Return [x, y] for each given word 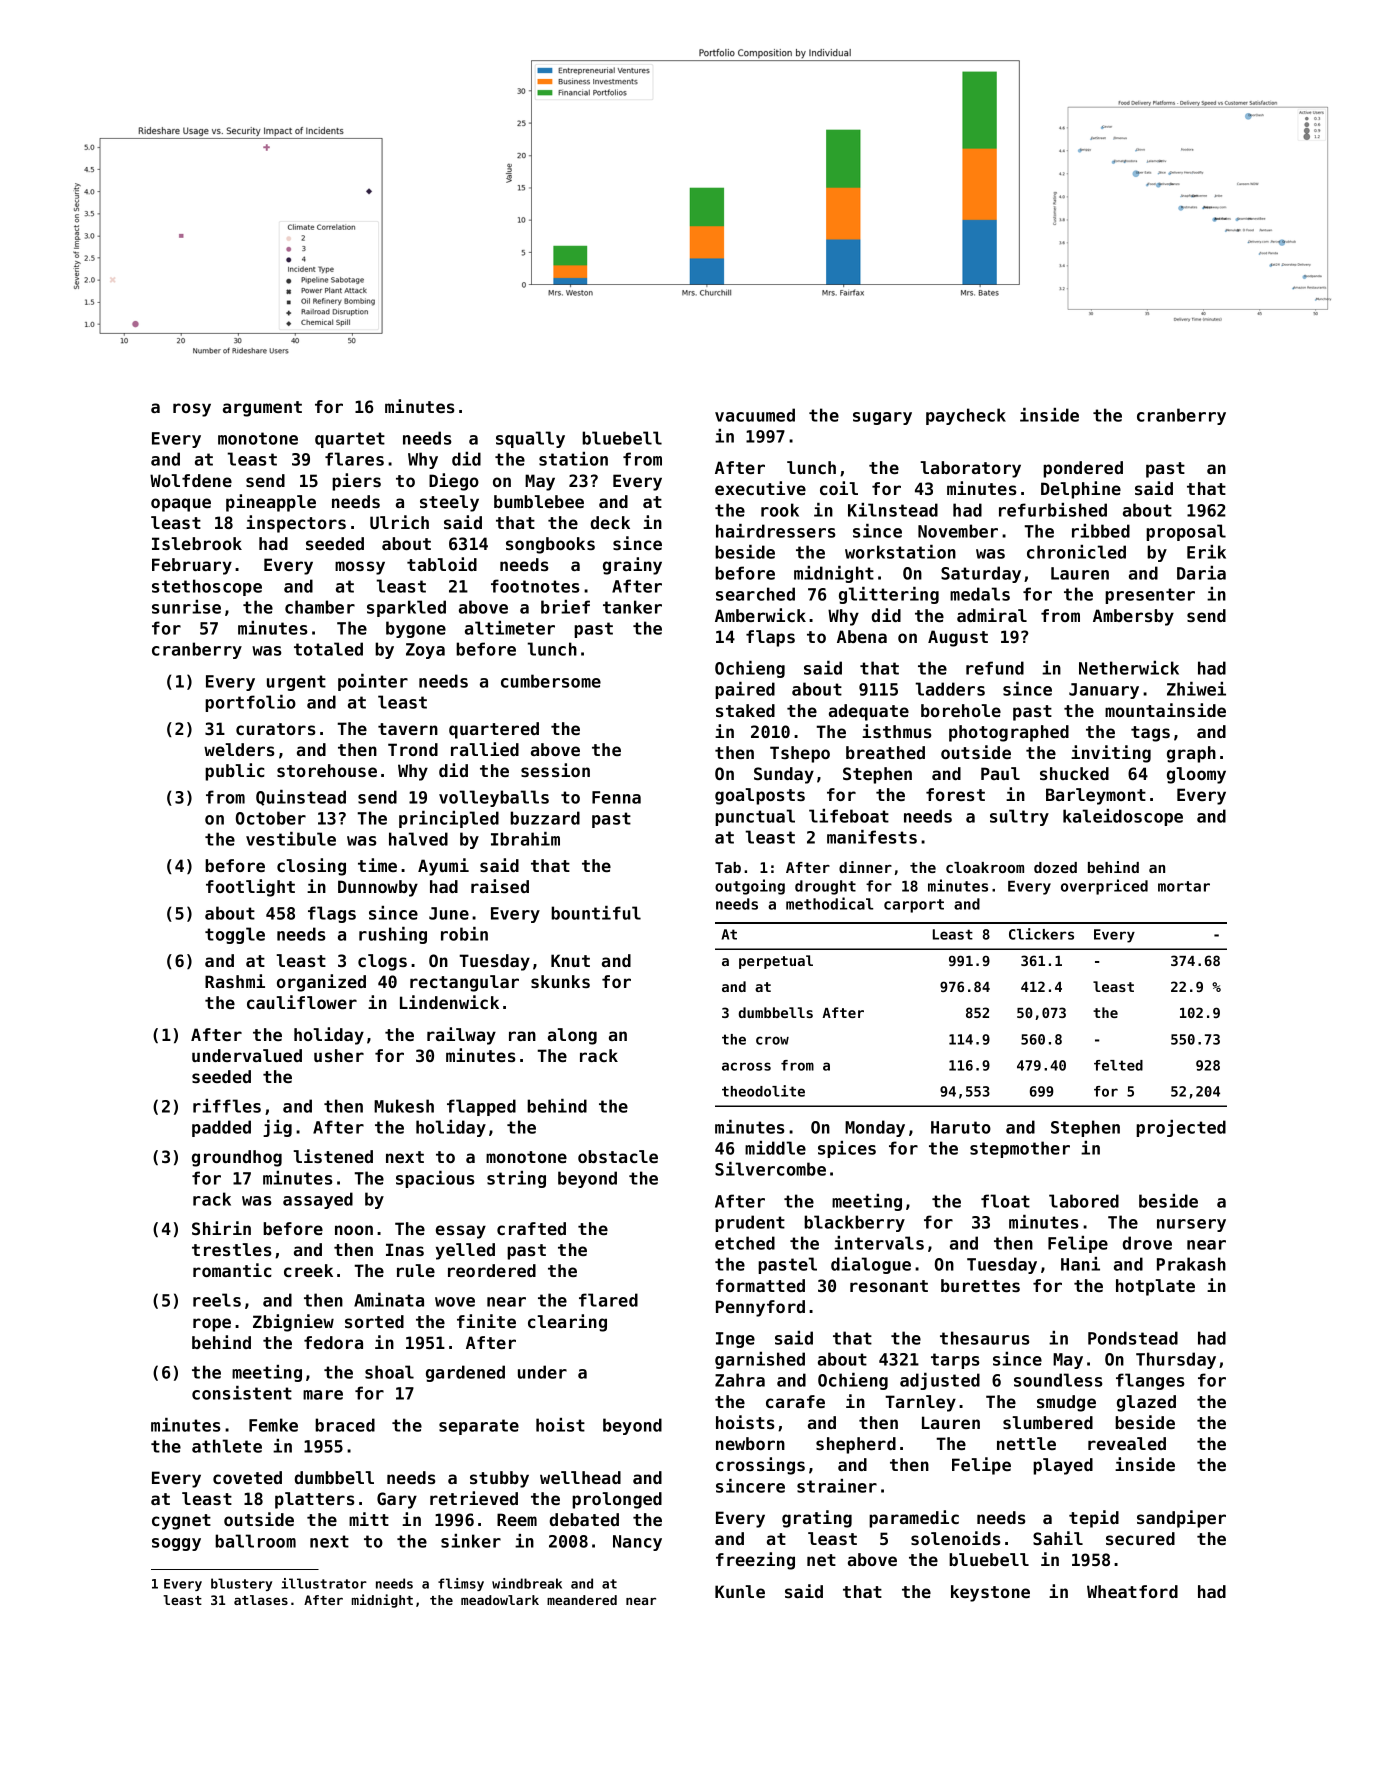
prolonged [617, 1500]
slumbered [1048, 1422]
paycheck [966, 416]
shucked [1074, 773]
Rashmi [235, 981]
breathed [885, 752]
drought [825, 887]
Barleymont [1096, 796]
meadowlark [500, 1600]
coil [839, 488]
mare [323, 1395]
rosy [192, 410]
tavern [408, 729]
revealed [1127, 1443]
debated [584, 1519]
